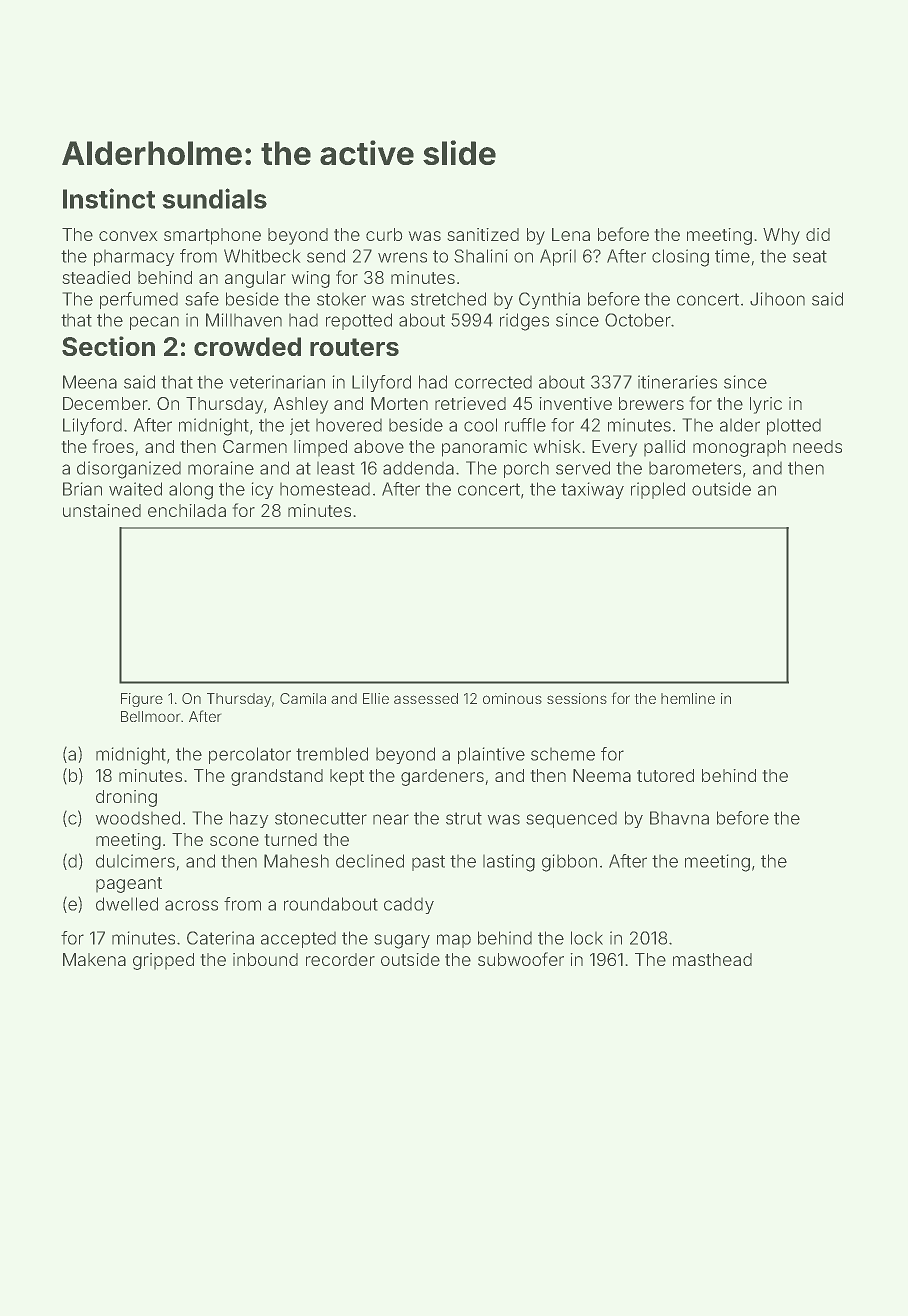  I want to click on above, so click(379, 446).
